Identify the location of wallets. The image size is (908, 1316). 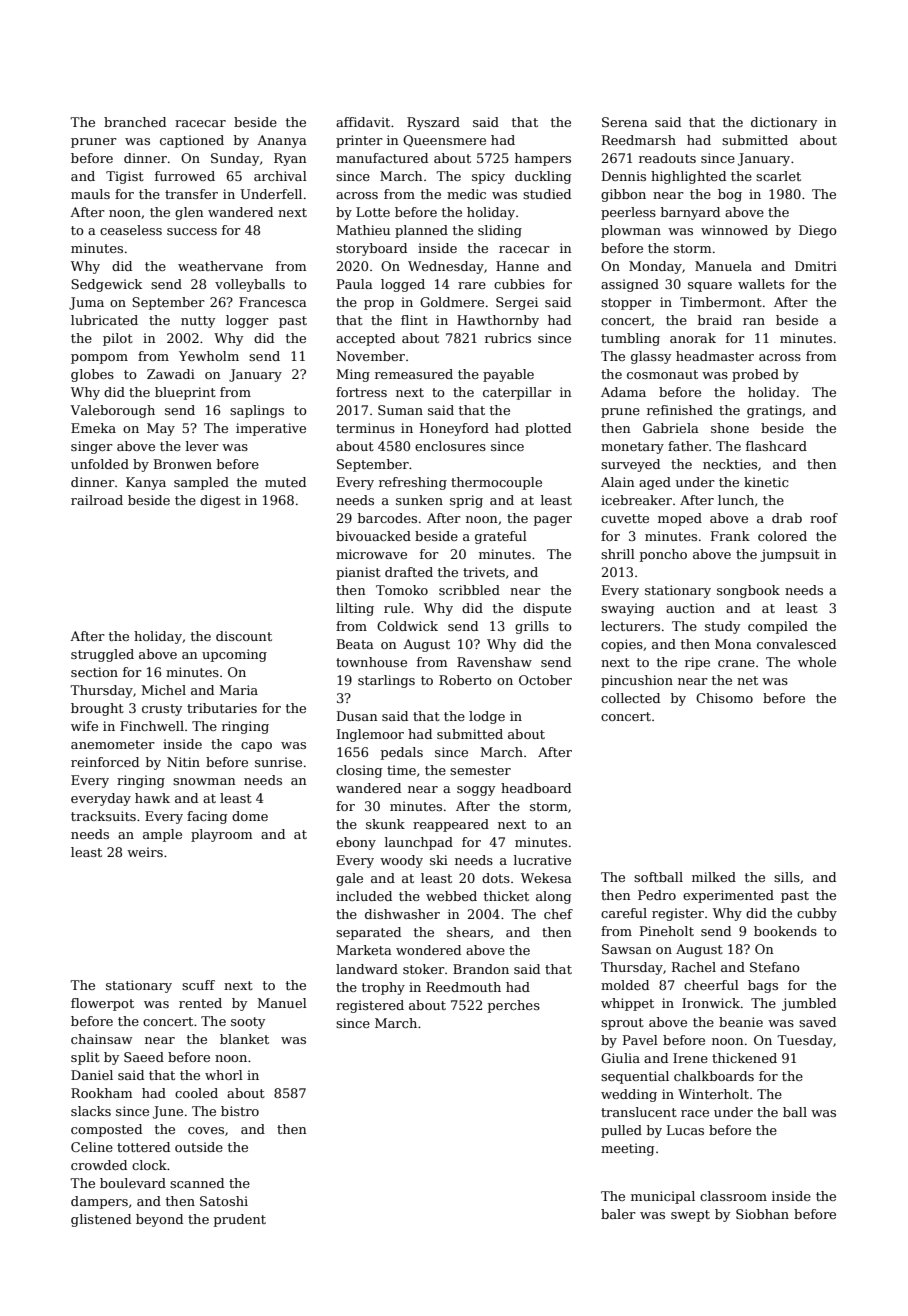
(761, 284).
